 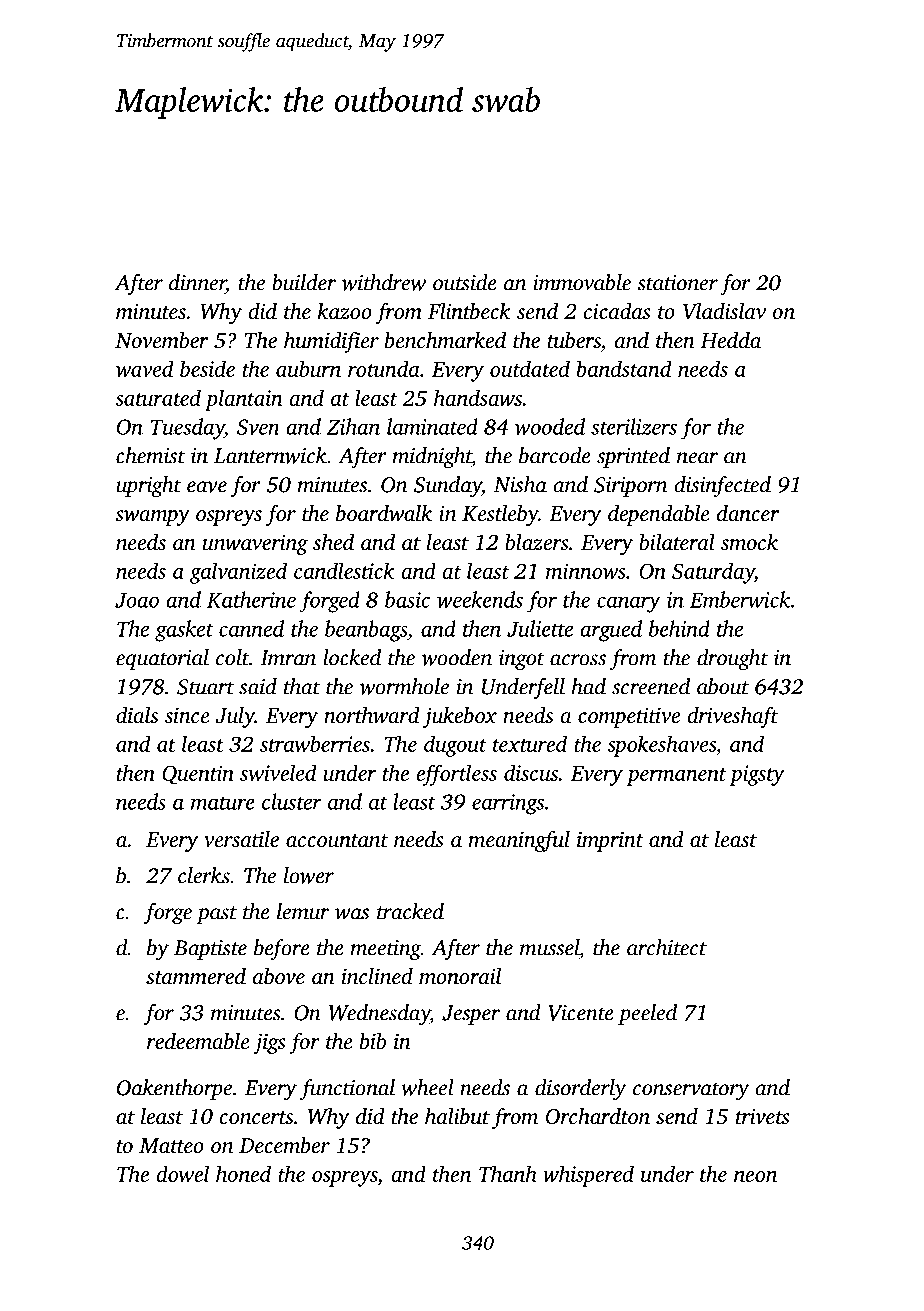 I want to click on Emberwick, so click(x=740, y=599).
